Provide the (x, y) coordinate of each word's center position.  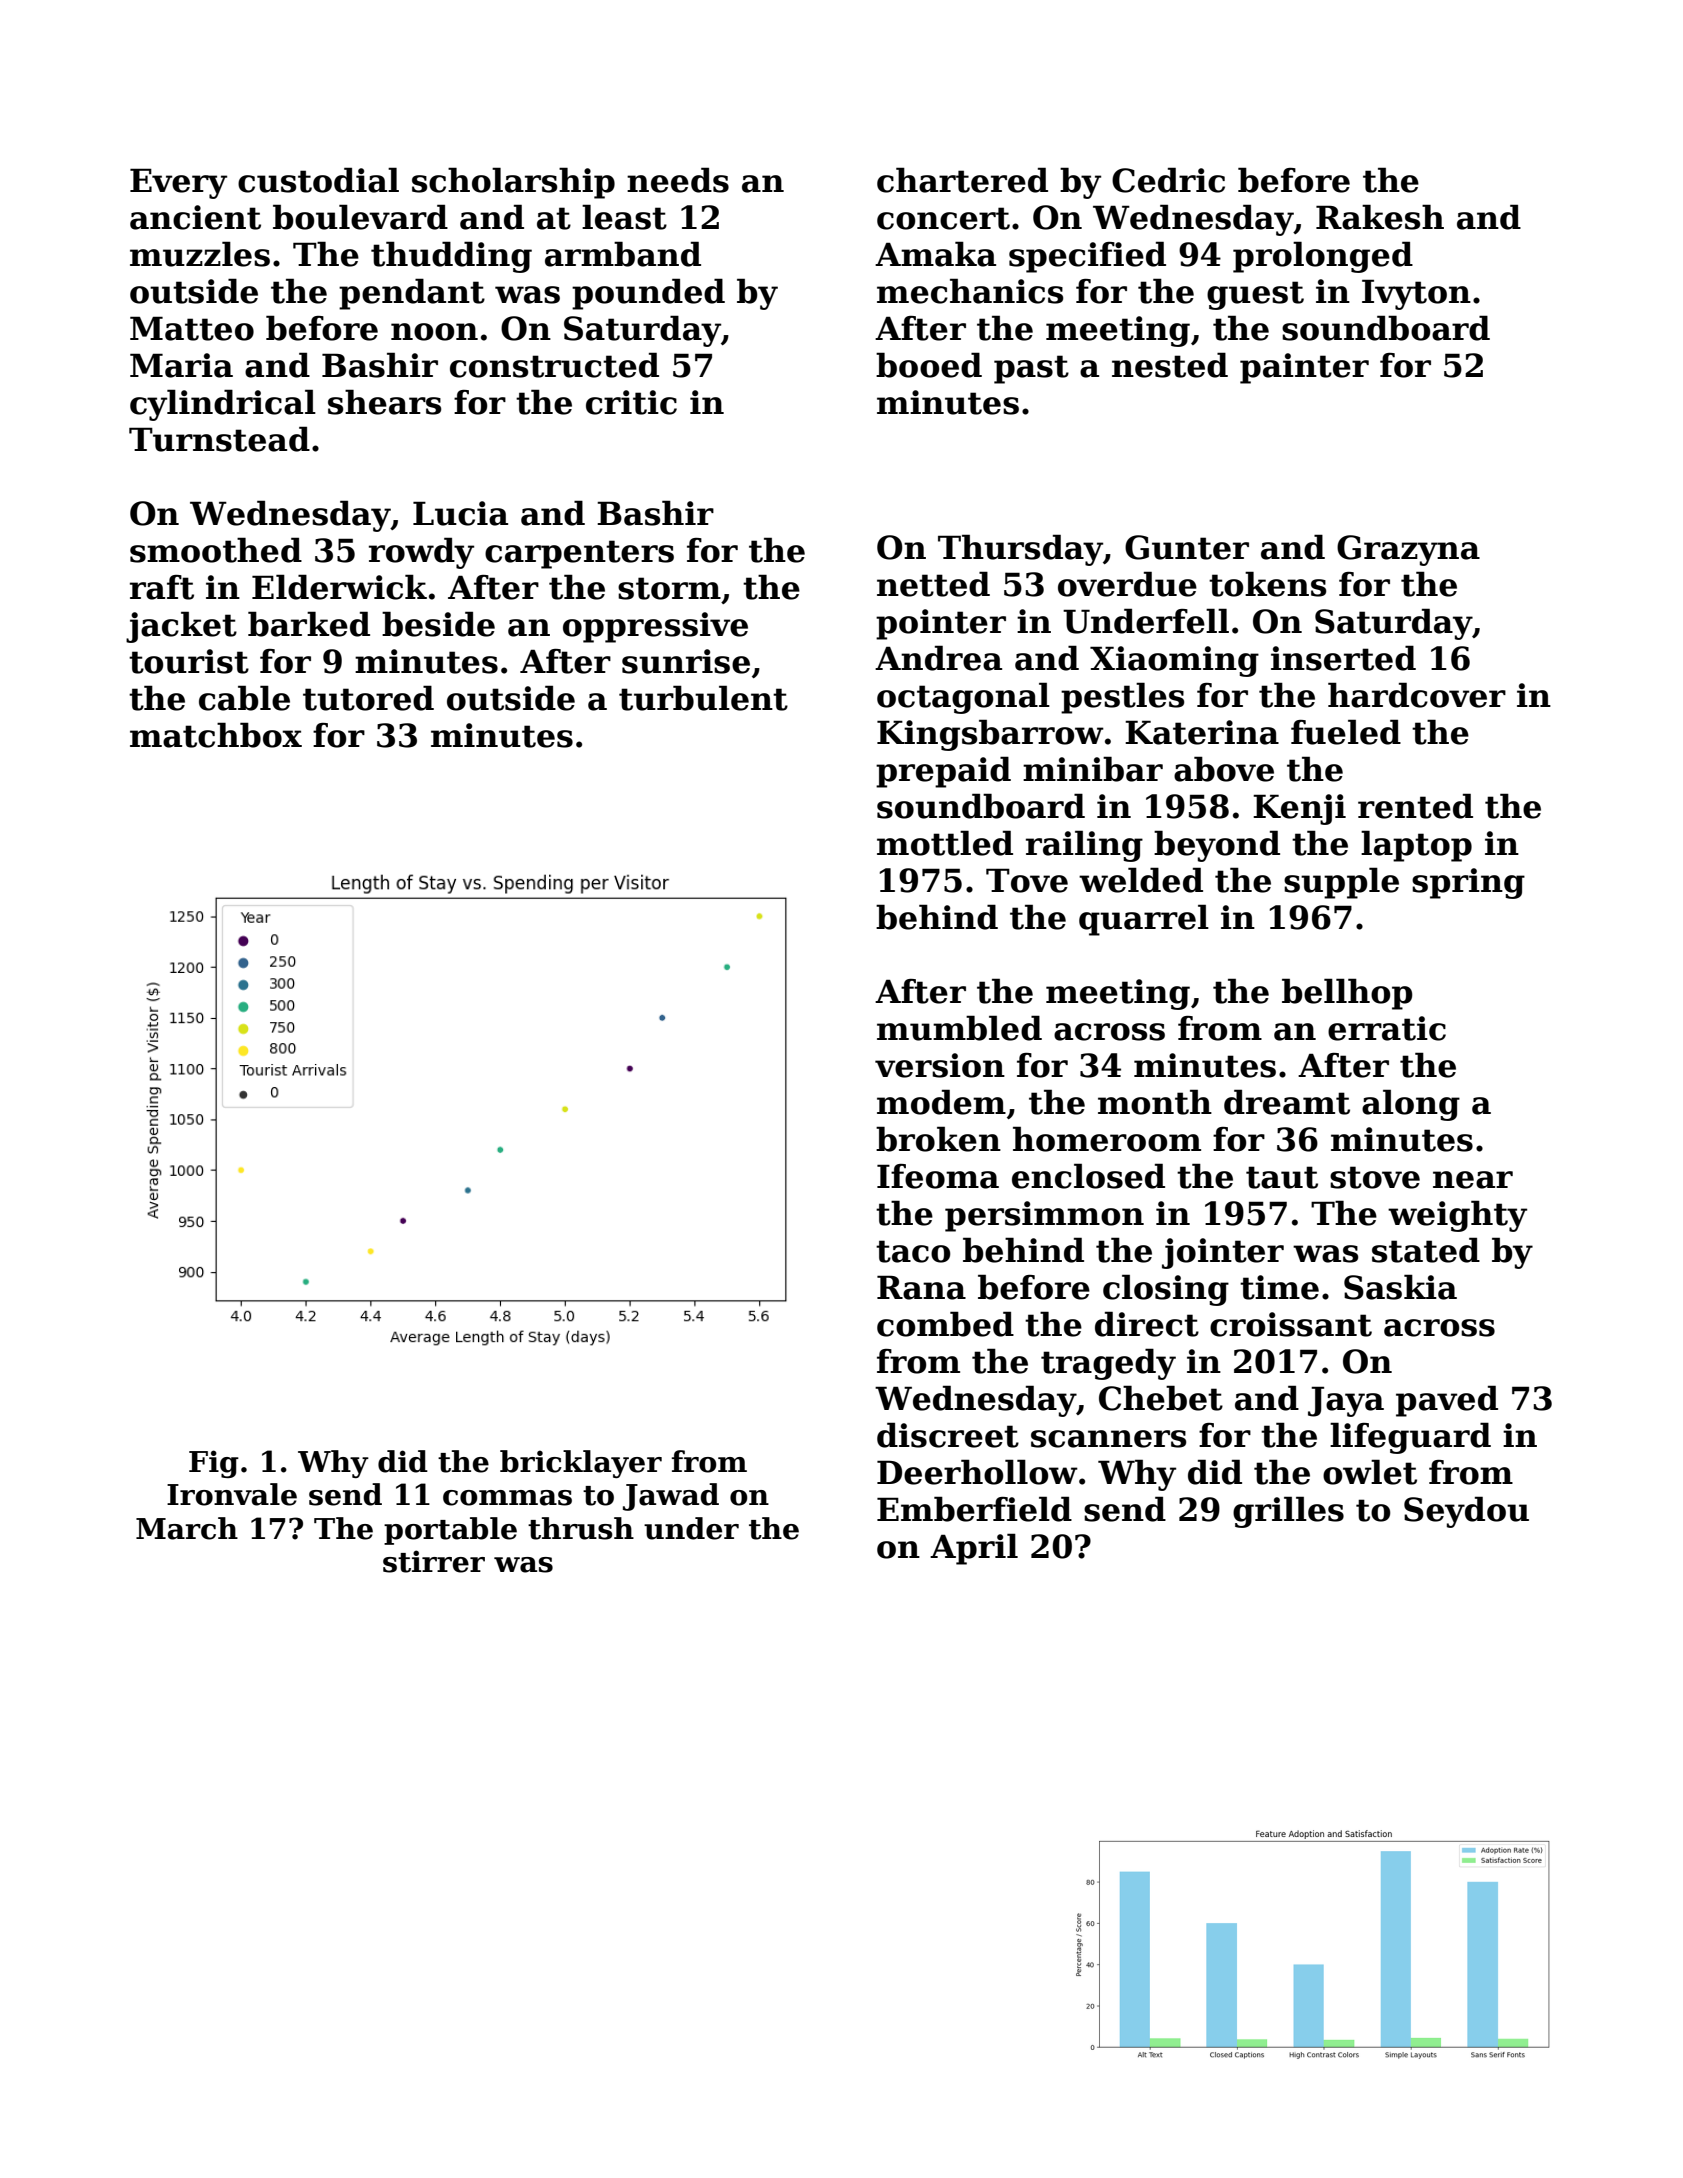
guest (1255, 295)
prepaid (943, 772)
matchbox (216, 735)
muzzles (200, 254)
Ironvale (232, 1494)
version (940, 1065)
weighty (1457, 1216)
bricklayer (581, 1464)
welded (1141, 880)
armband (623, 254)
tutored (368, 698)
